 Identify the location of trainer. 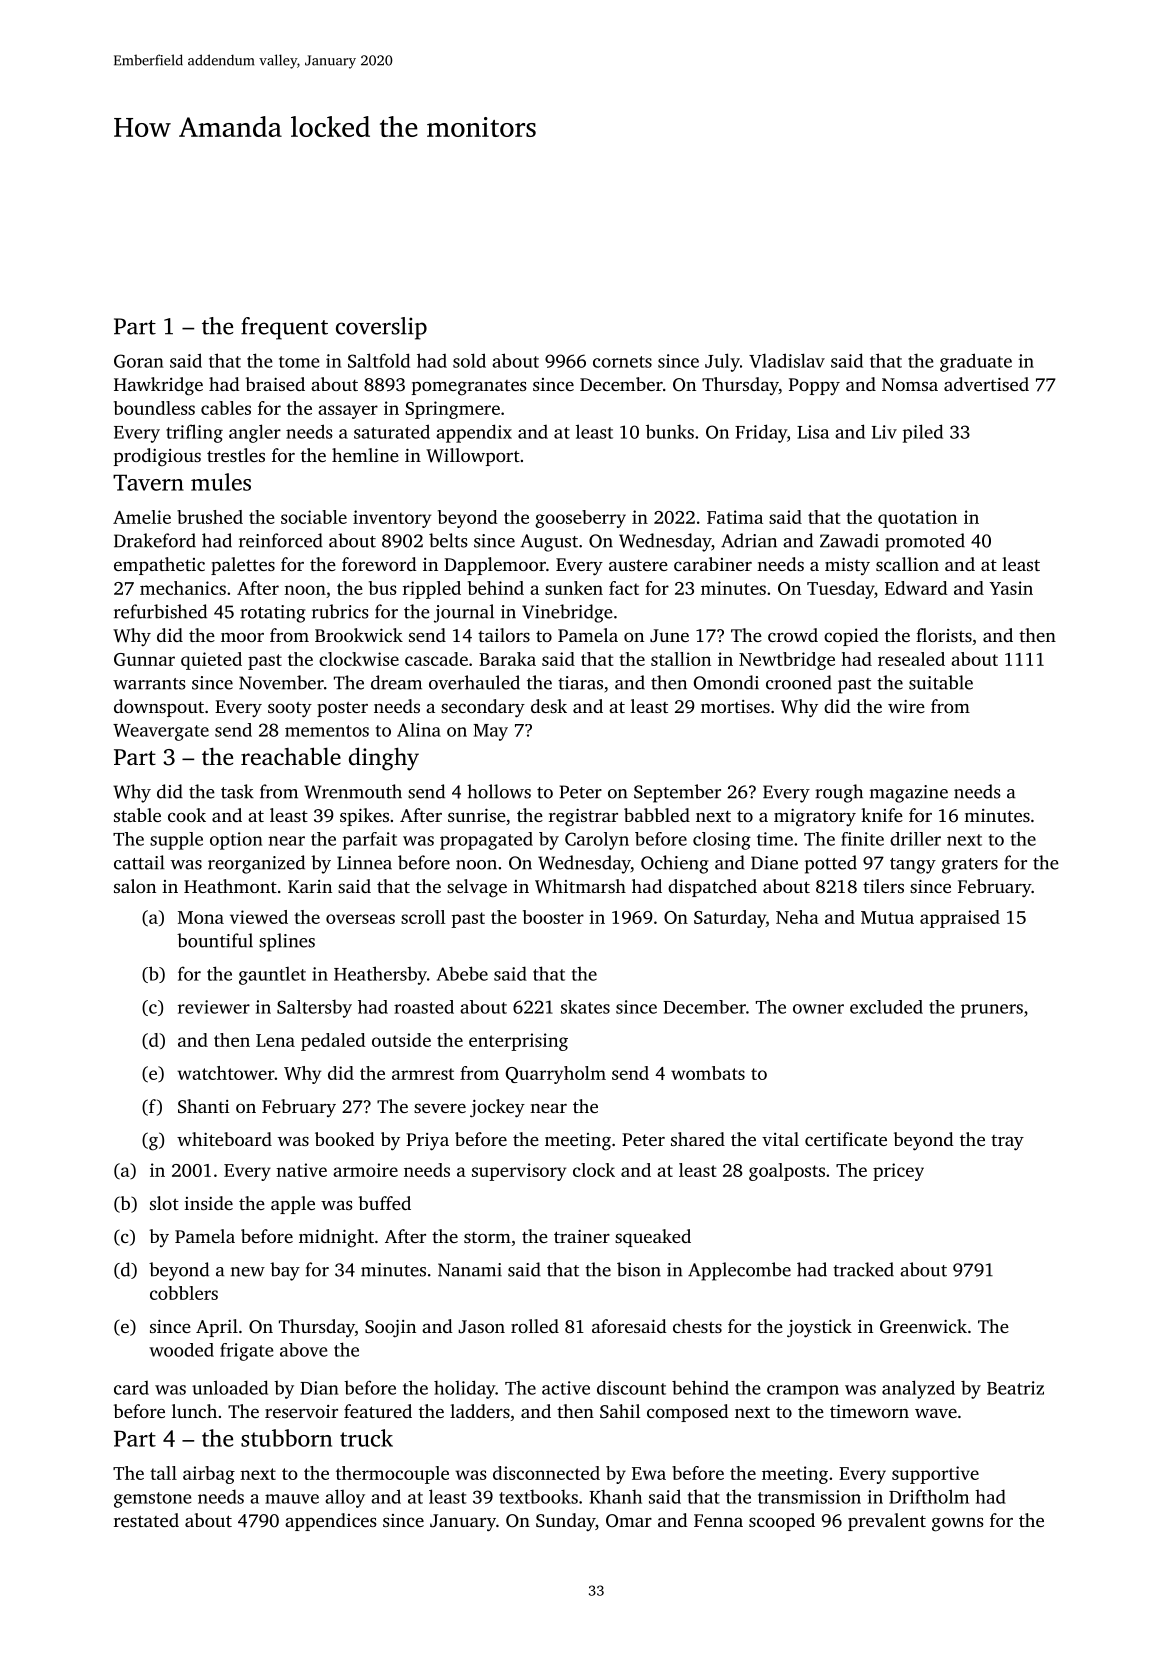
(582, 1236).
